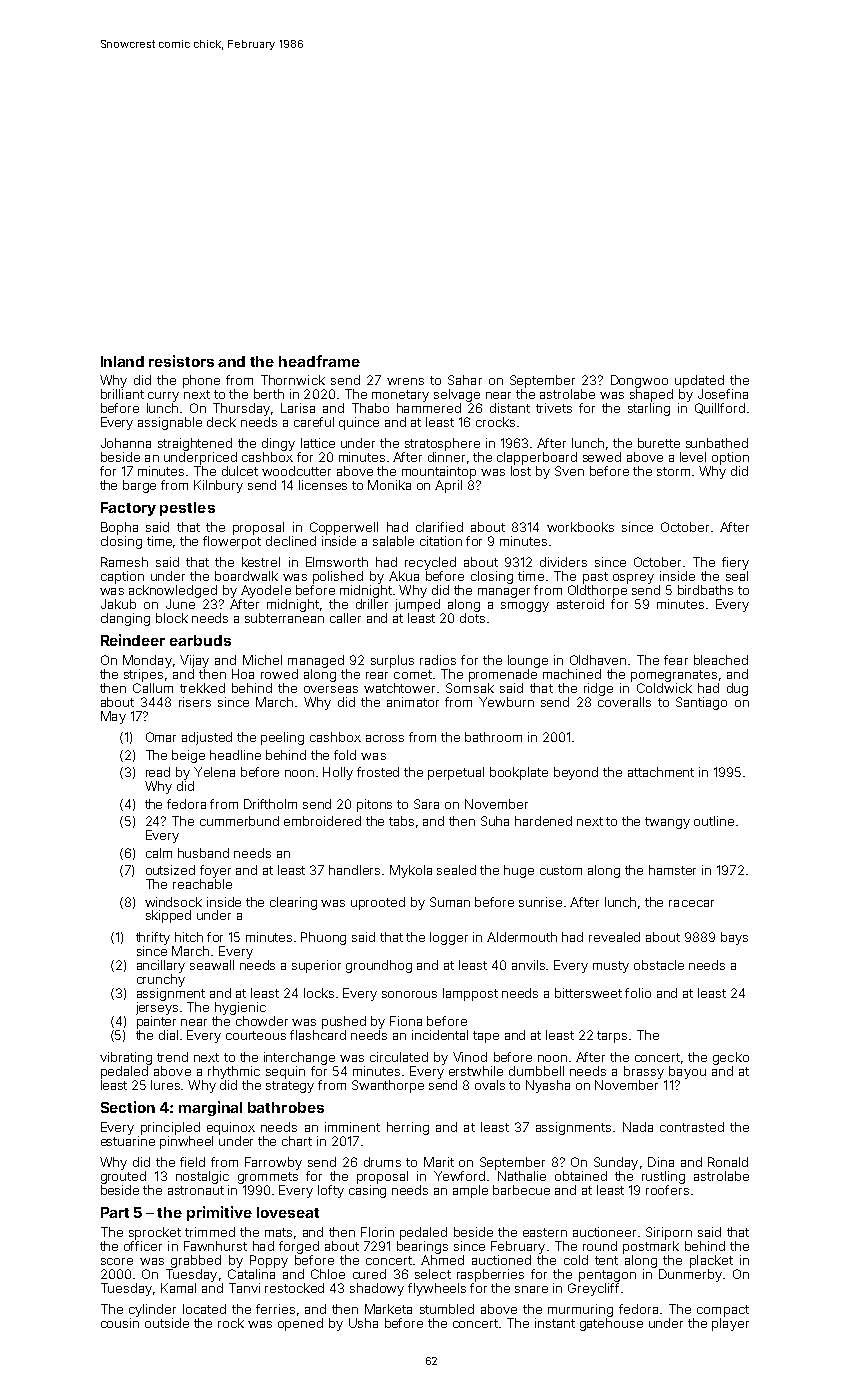 The height and width of the screenshot is (1400, 849). Describe the element at coordinates (486, 1037) in the screenshot. I see `tape` at that location.
